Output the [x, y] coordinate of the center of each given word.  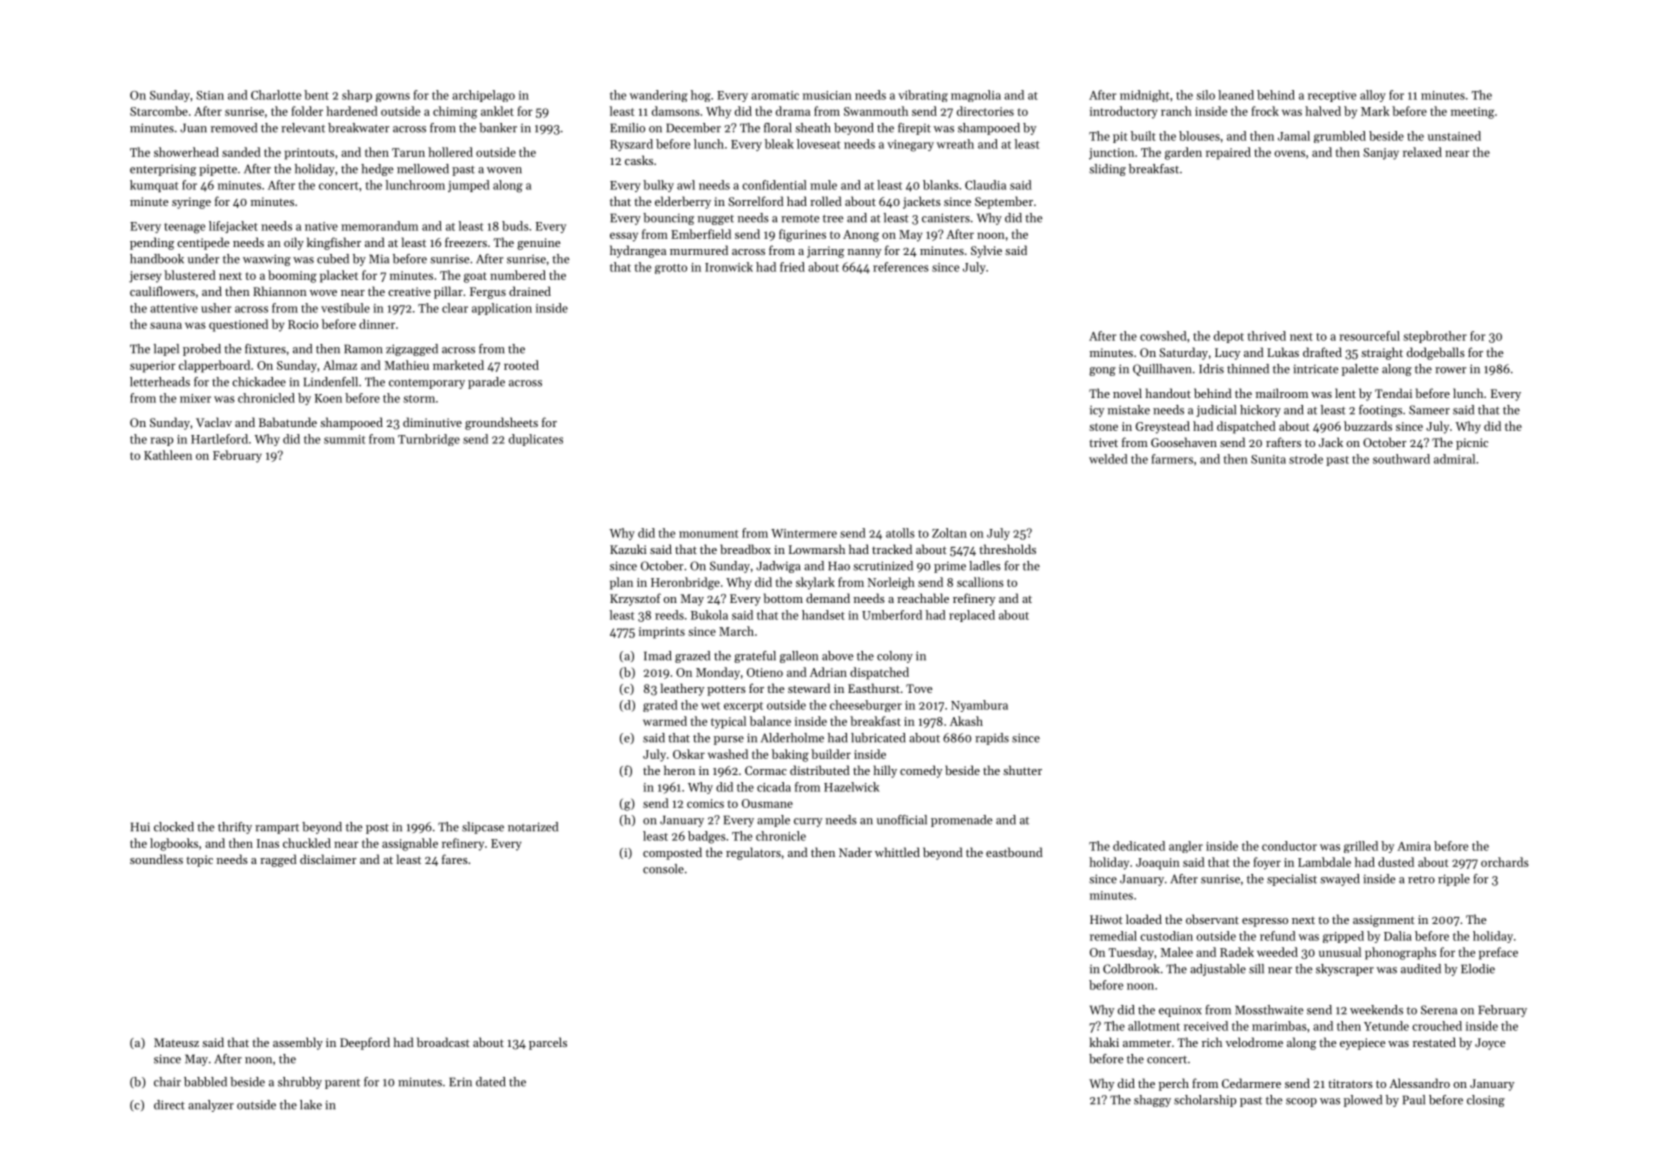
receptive [1332, 96]
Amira [1414, 846]
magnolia [976, 96]
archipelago [483, 96]
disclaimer [328, 859]
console [663, 869]
